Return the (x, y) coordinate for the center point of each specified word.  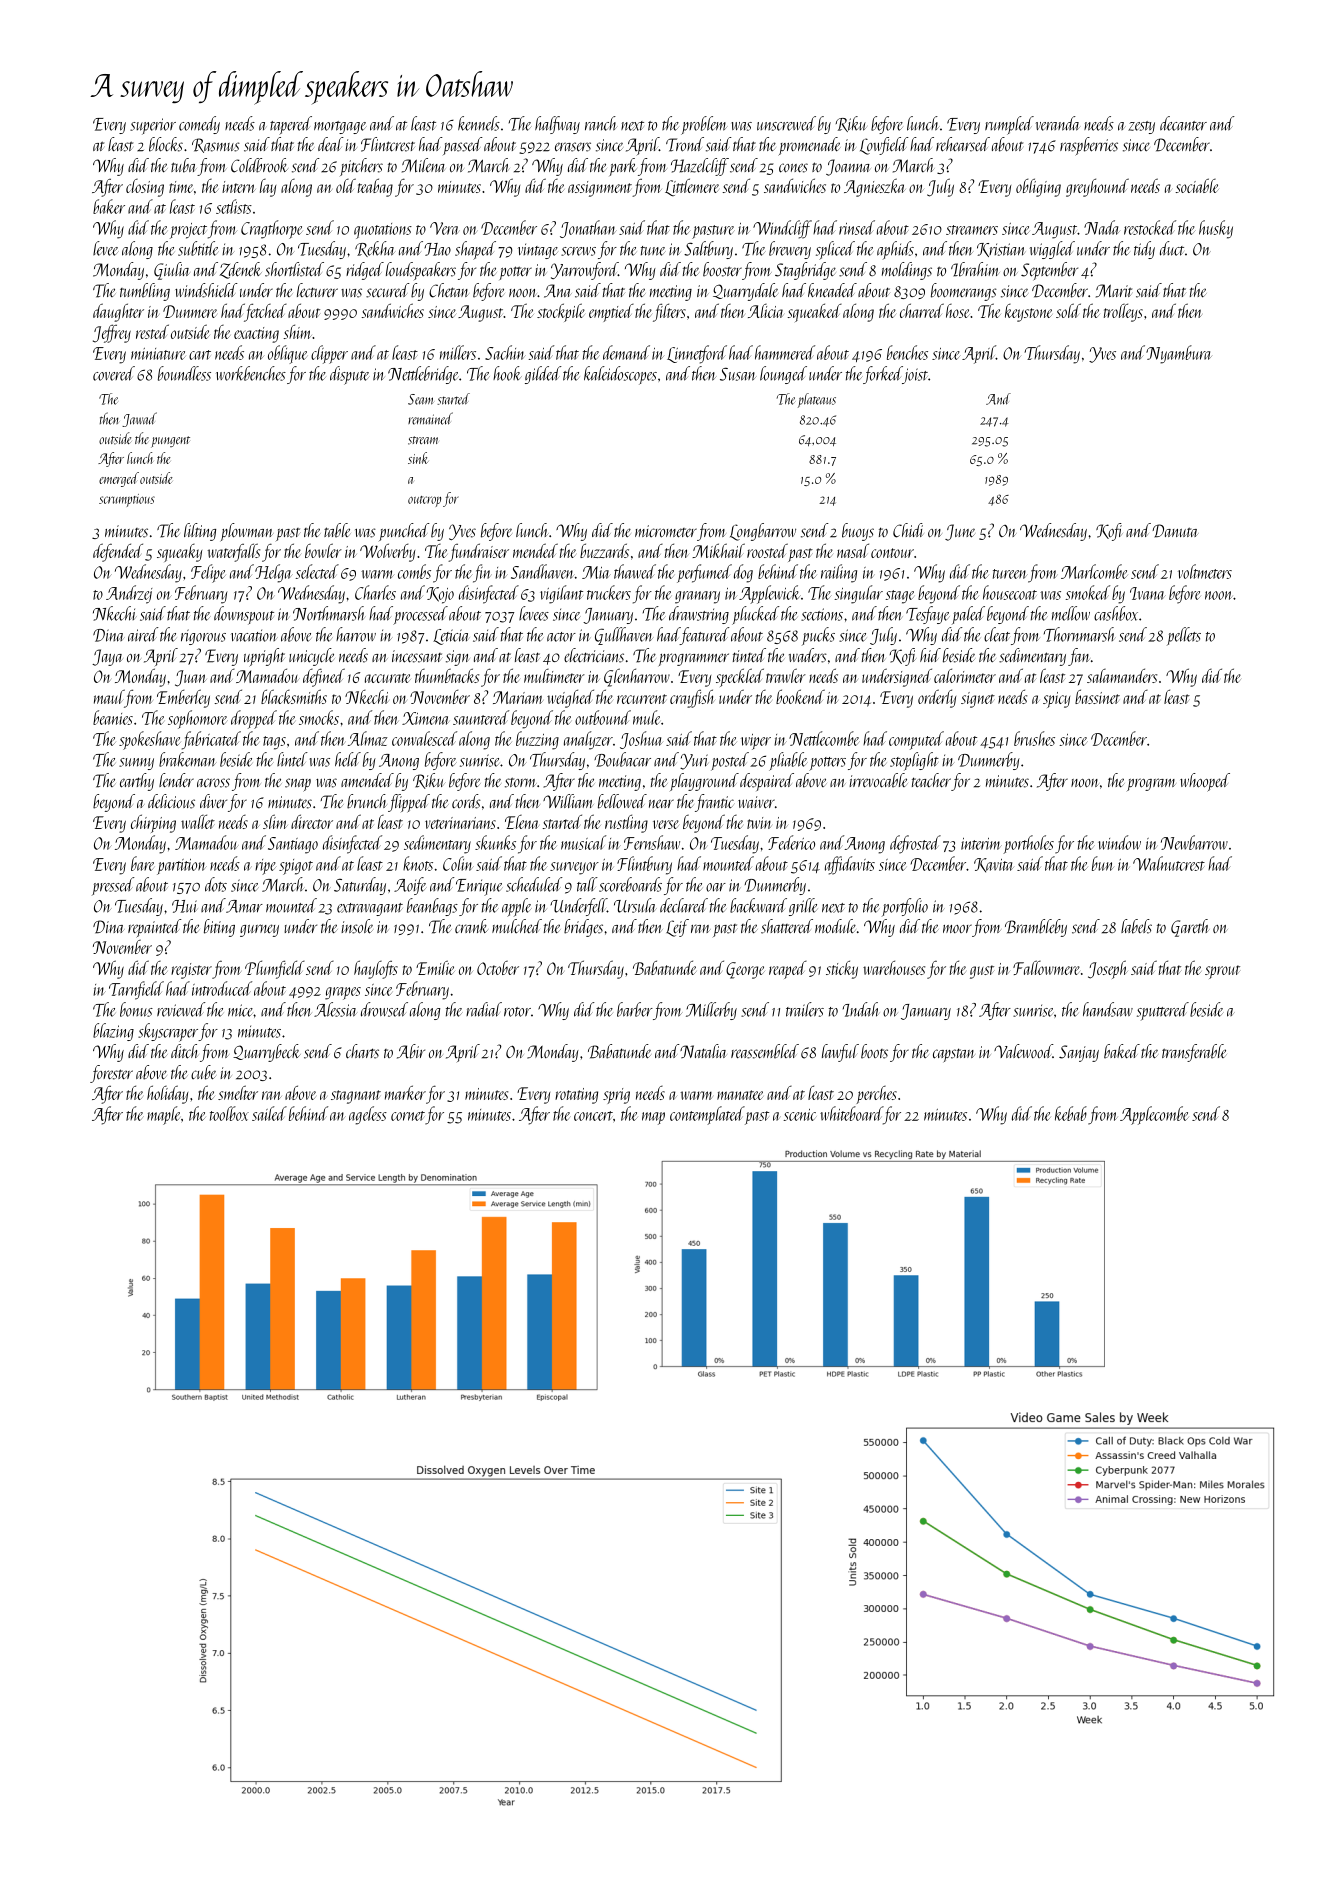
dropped (254, 719)
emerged (119, 479)
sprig (616, 1096)
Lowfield (884, 146)
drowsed (384, 1009)
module (835, 926)
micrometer (666, 531)
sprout (1222, 972)
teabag (375, 187)
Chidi (908, 530)
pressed (113, 886)
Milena (423, 165)
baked (1122, 1051)
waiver (756, 802)
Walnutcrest (1169, 863)
